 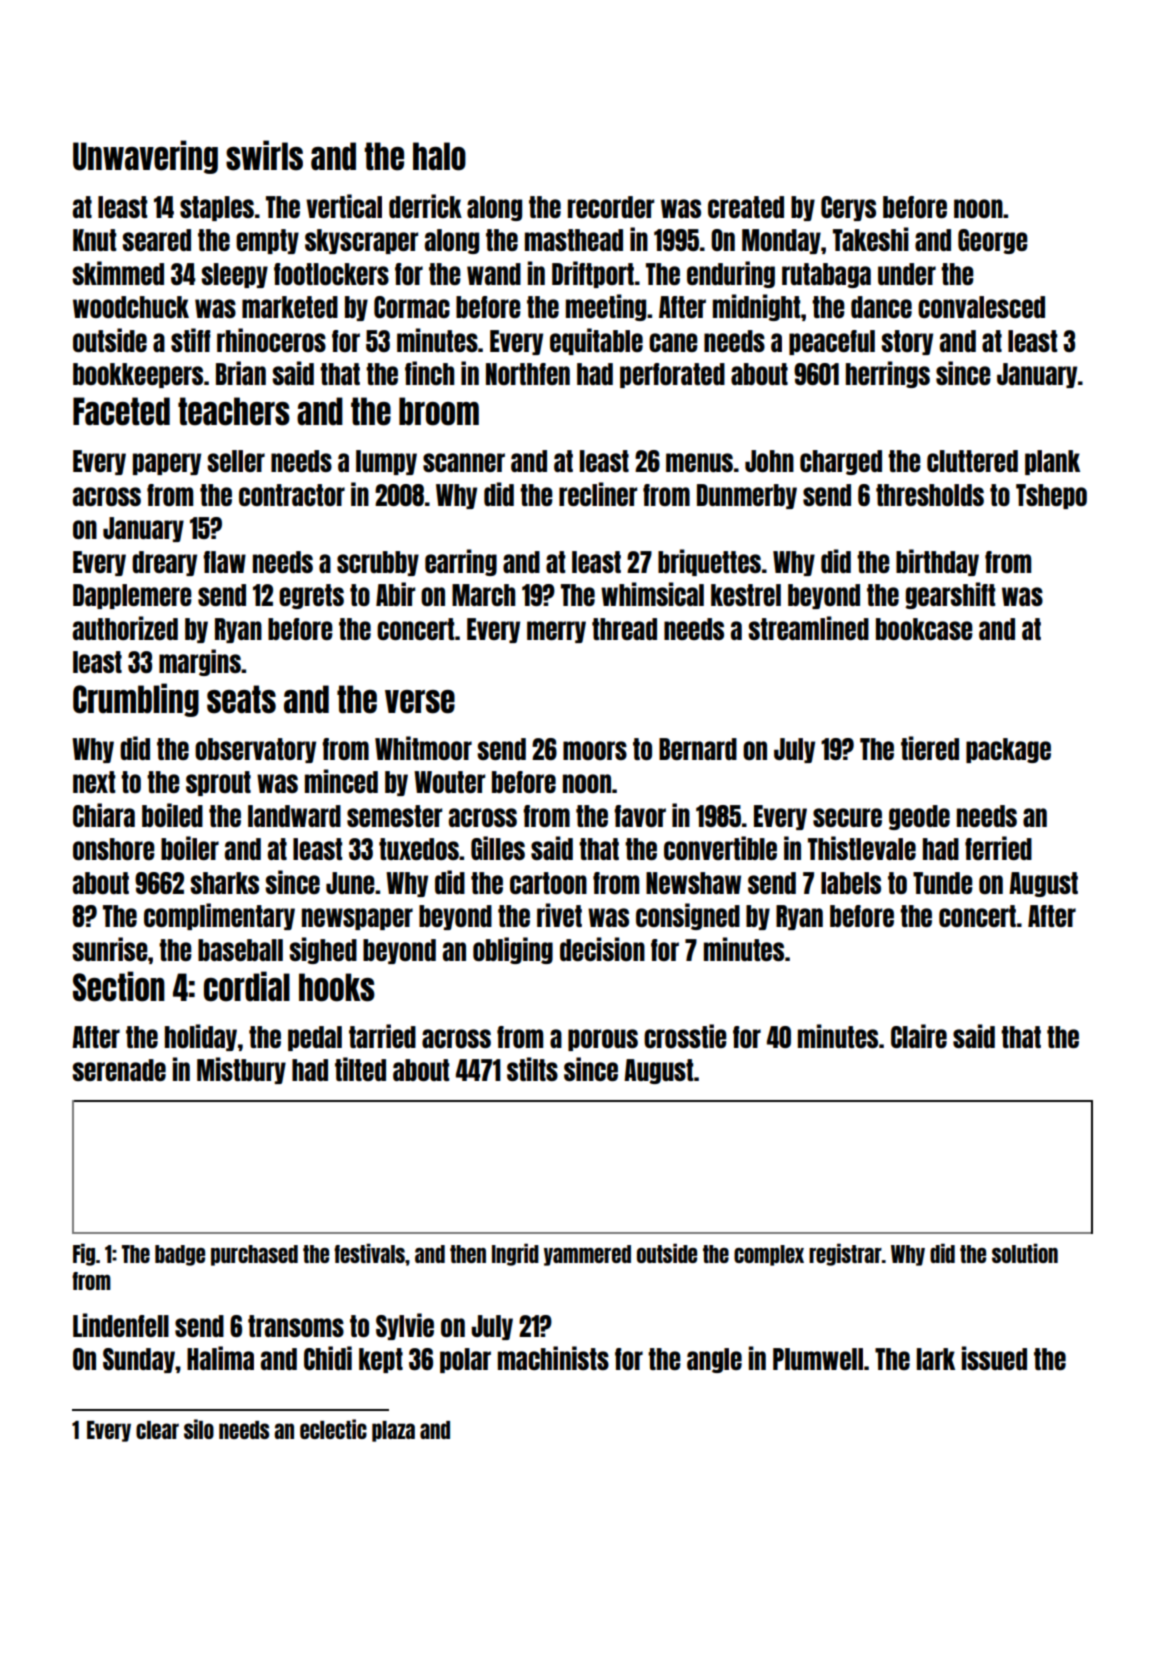 I want to click on Lindenfell, so click(x=121, y=1325).
